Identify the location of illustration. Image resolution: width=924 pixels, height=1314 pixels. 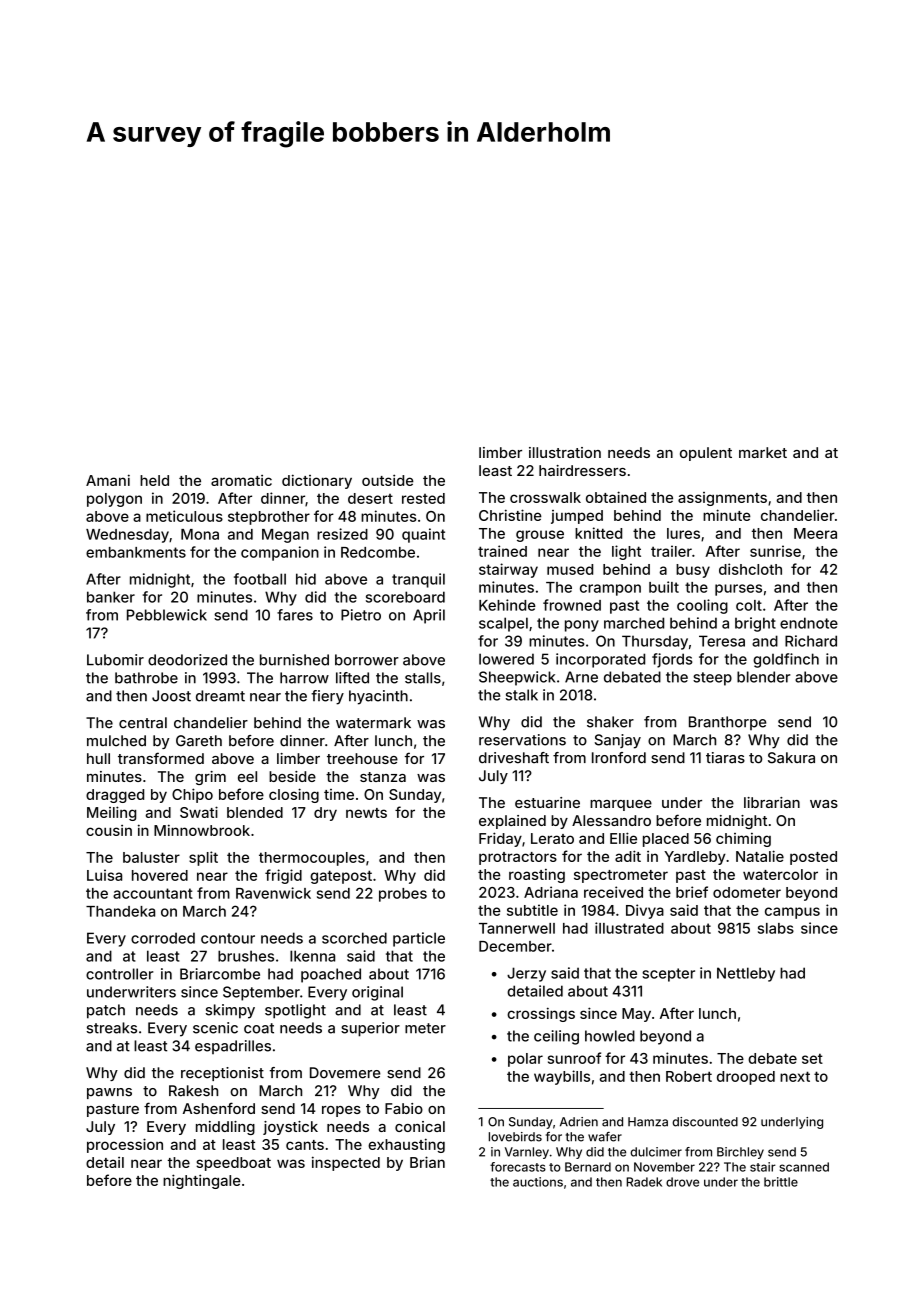
(565, 452).
